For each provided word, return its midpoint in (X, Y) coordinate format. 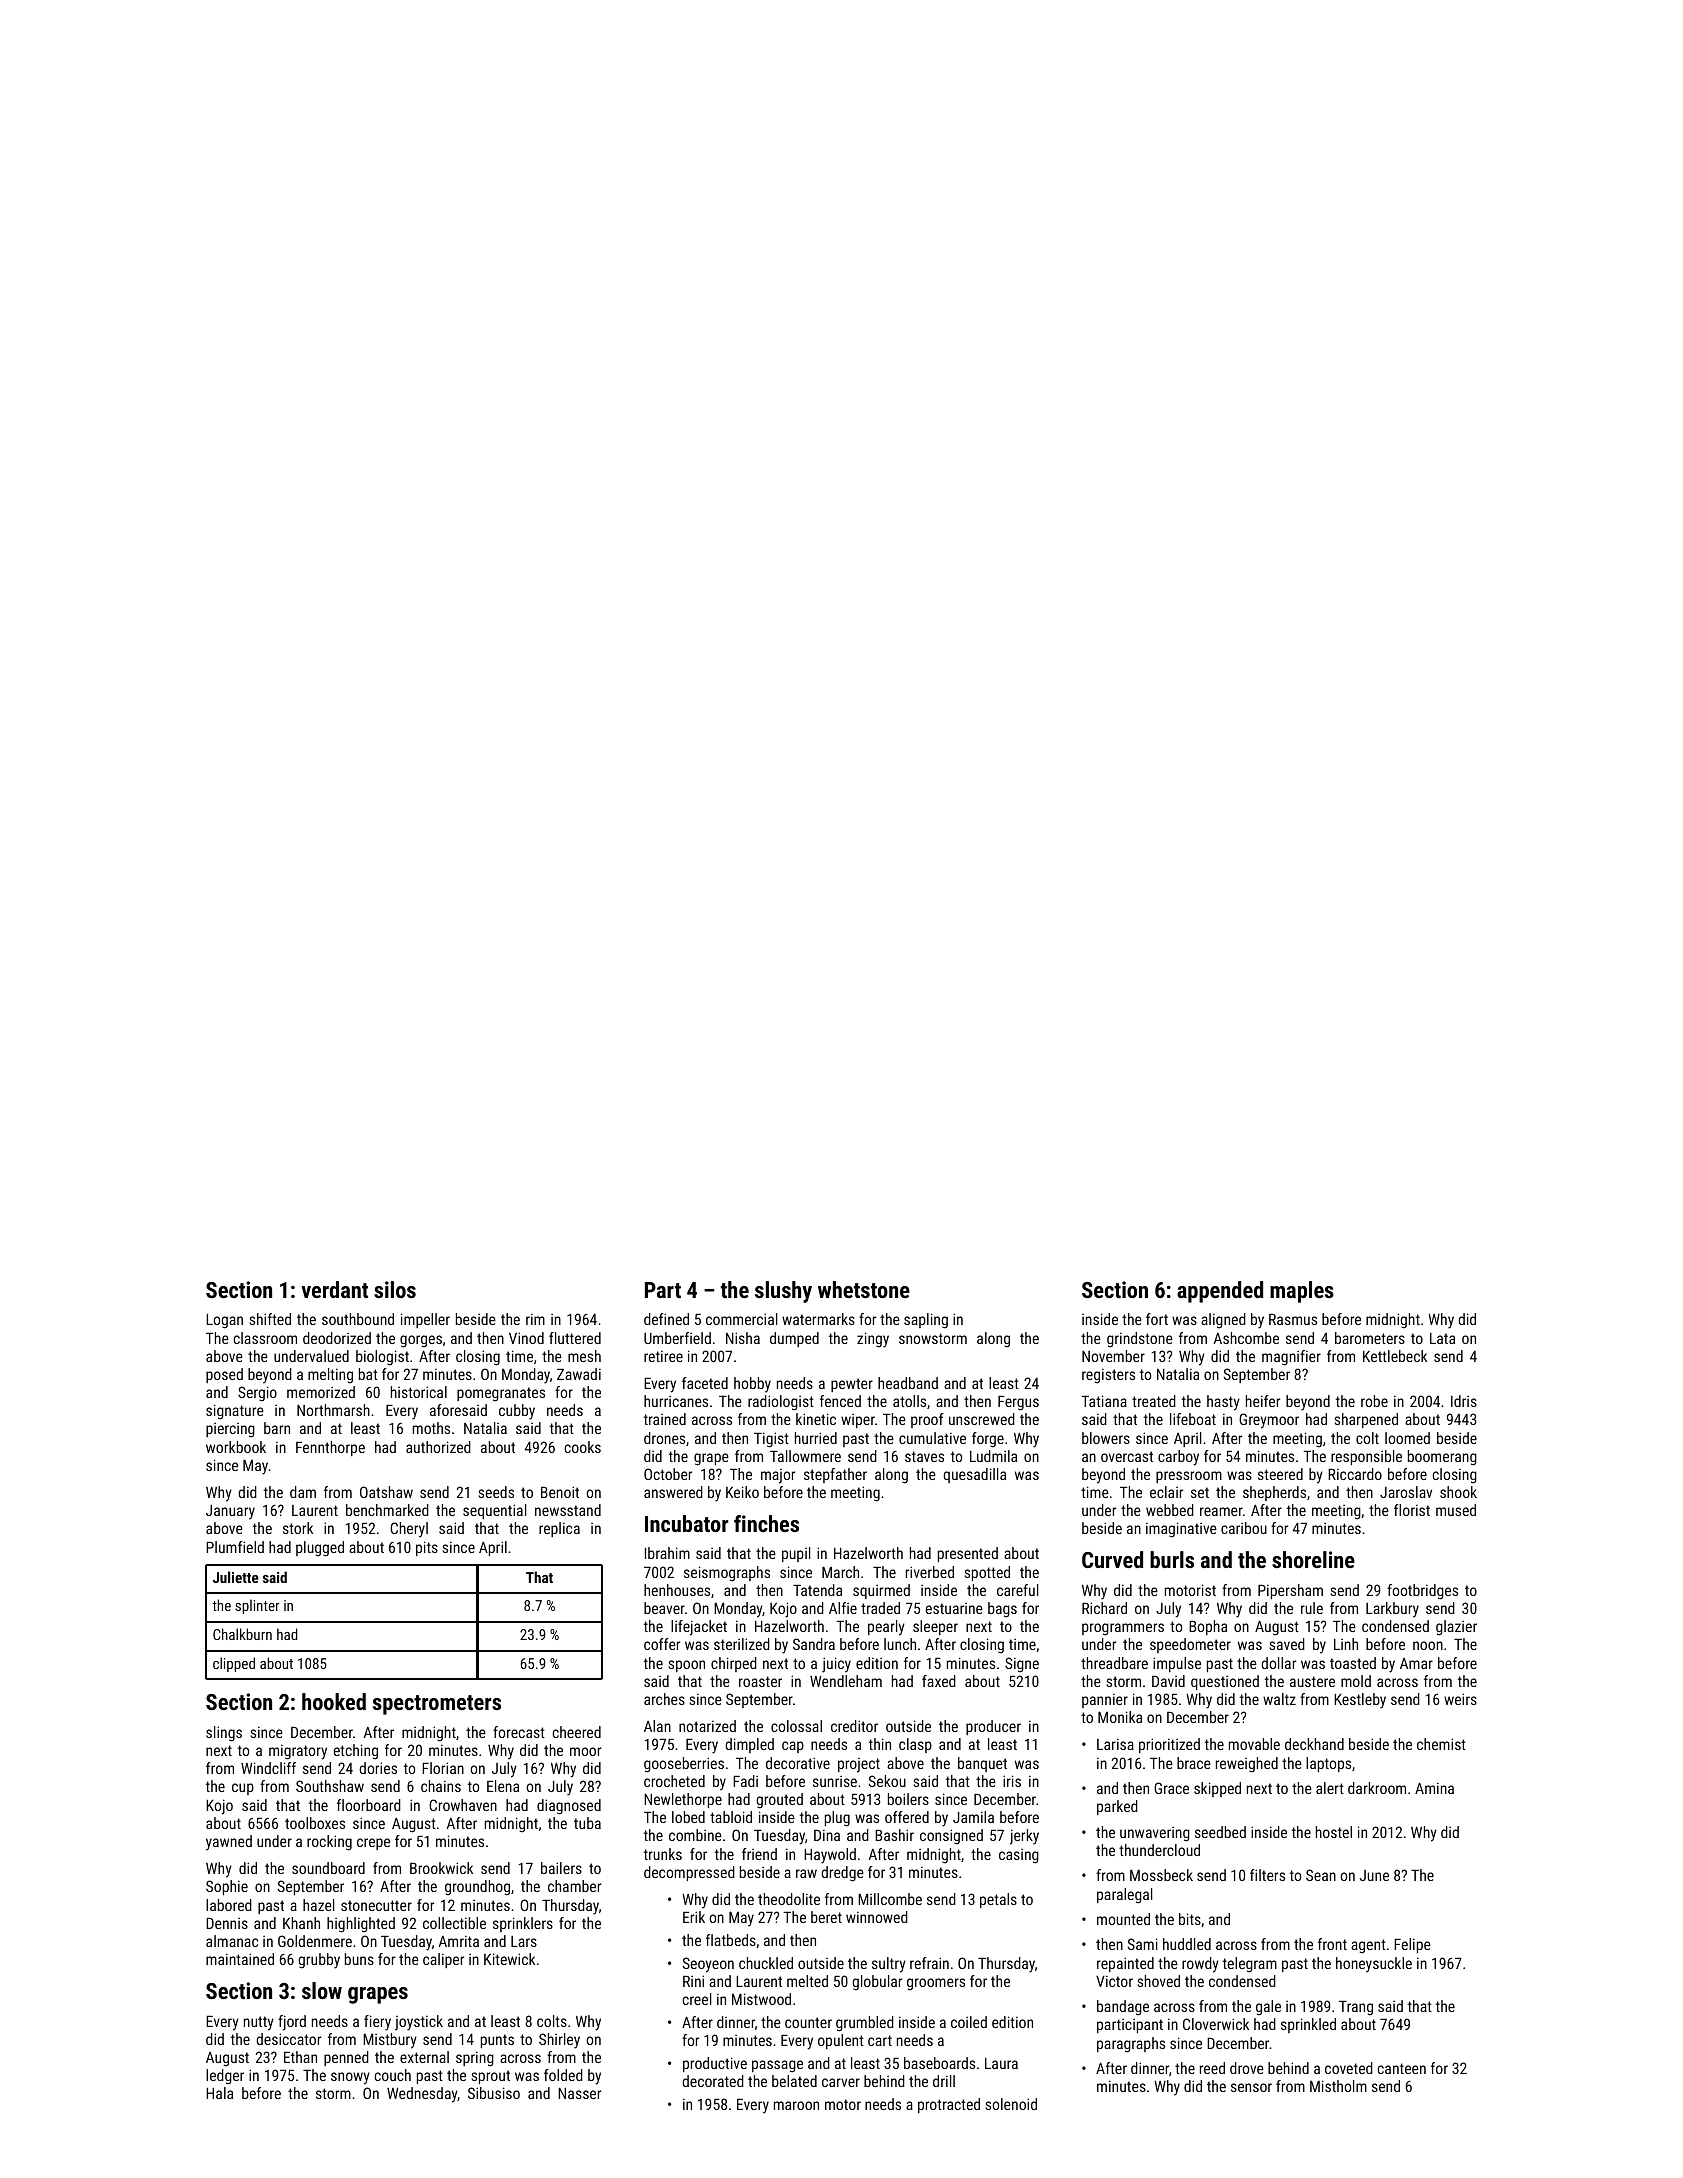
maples (1302, 1292)
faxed (939, 1681)
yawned (229, 1843)
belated (794, 2081)
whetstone (864, 1289)
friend (759, 1854)
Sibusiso (494, 2093)
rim (535, 1319)
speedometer (1190, 1645)
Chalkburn (242, 1634)
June (1374, 1875)
